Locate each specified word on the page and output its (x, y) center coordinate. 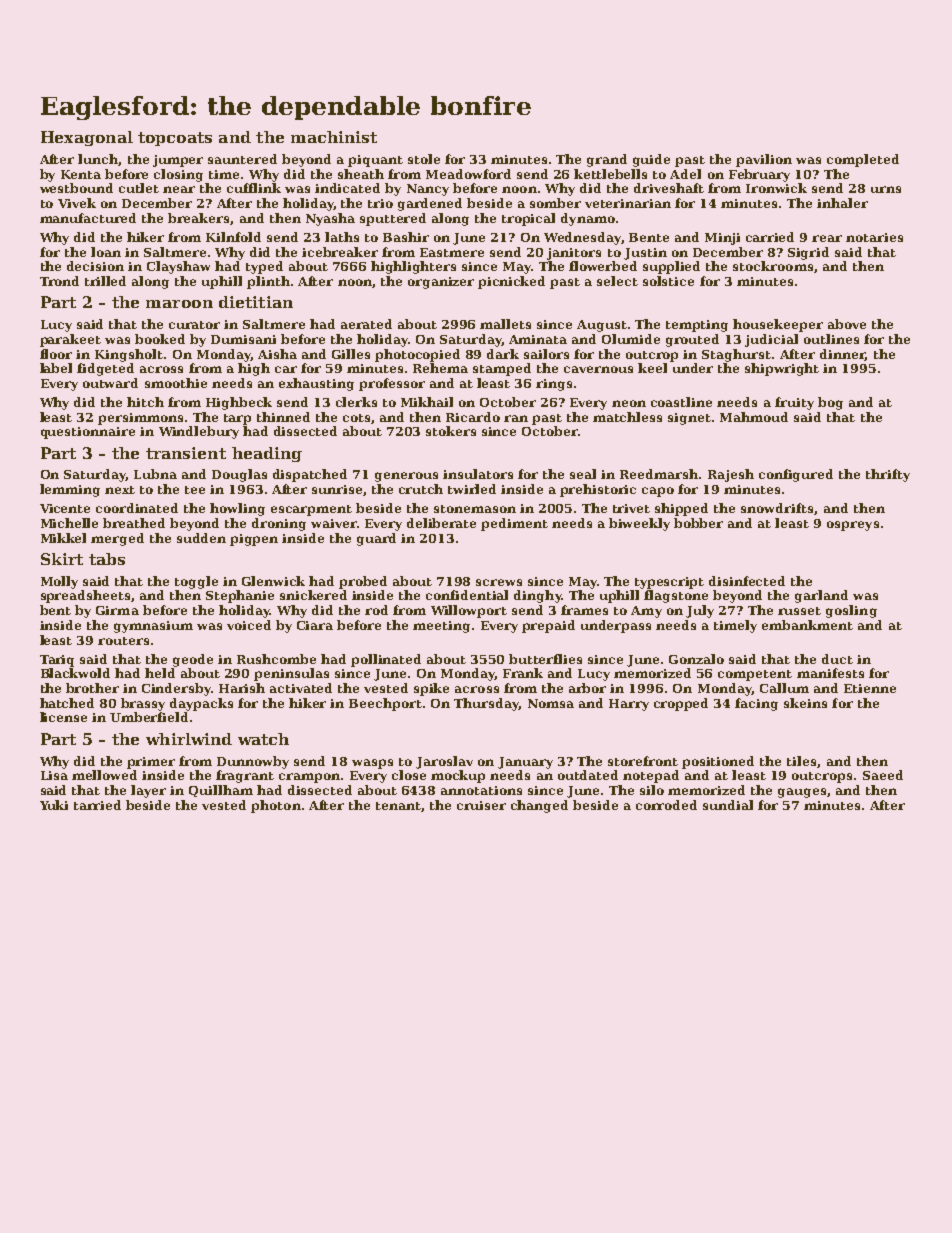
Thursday (486, 704)
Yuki (54, 805)
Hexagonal (87, 138)
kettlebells (610, 174)
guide (651, 160)
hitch (145, 402)
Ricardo (473, 417)
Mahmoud (754, 417)
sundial (728, 805)
